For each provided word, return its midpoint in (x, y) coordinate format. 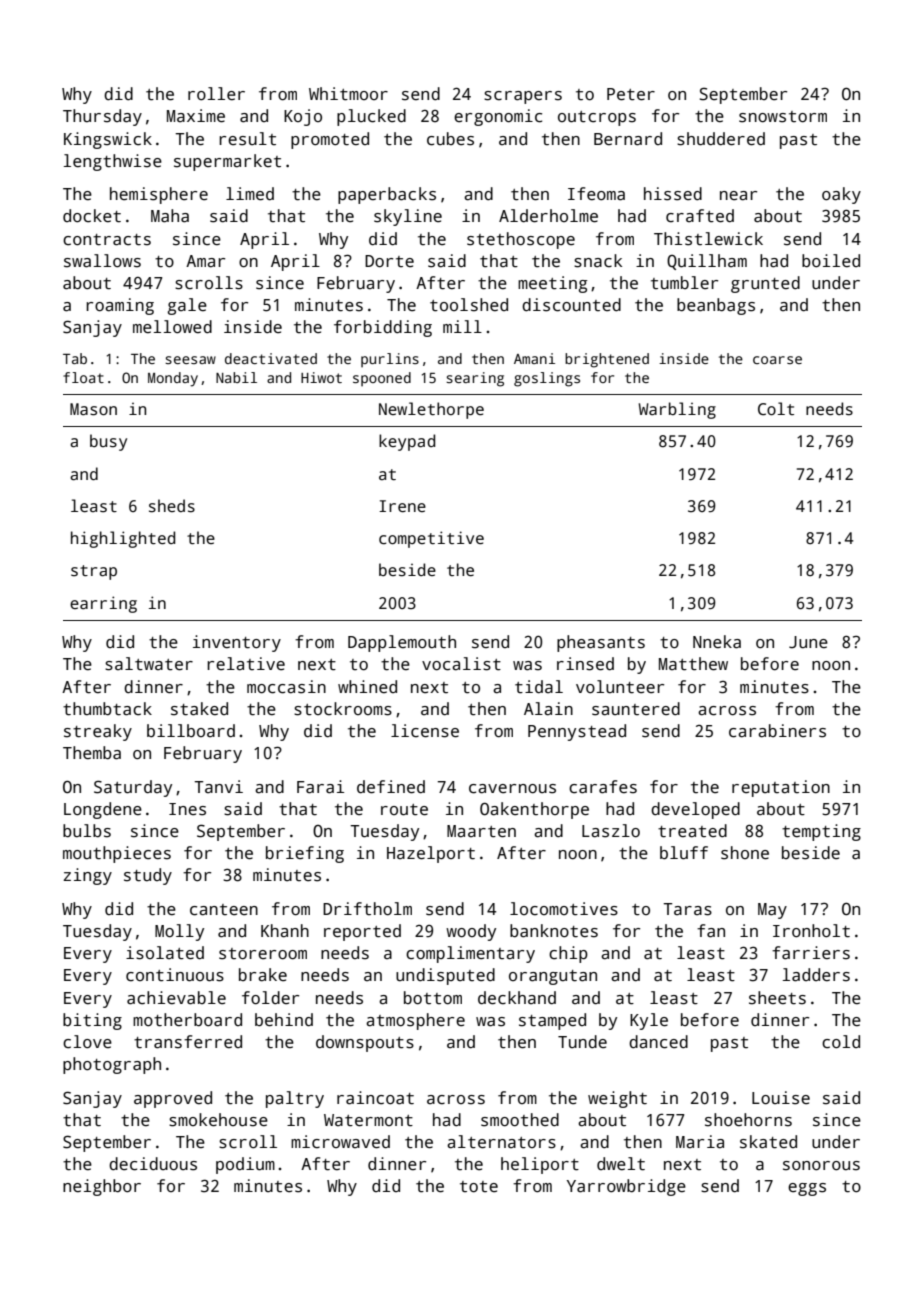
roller (216, 94)
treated (692, 831)
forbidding (383, 328)
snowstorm (783, 117)
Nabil (236, 377)
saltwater (149, 664)
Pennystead (577, 732)
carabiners (777, 731)
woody (471, 932)
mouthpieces (117, 854)
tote (479, 1187)
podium (245, 1165)
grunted (765, 284)
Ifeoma (596, 194)
